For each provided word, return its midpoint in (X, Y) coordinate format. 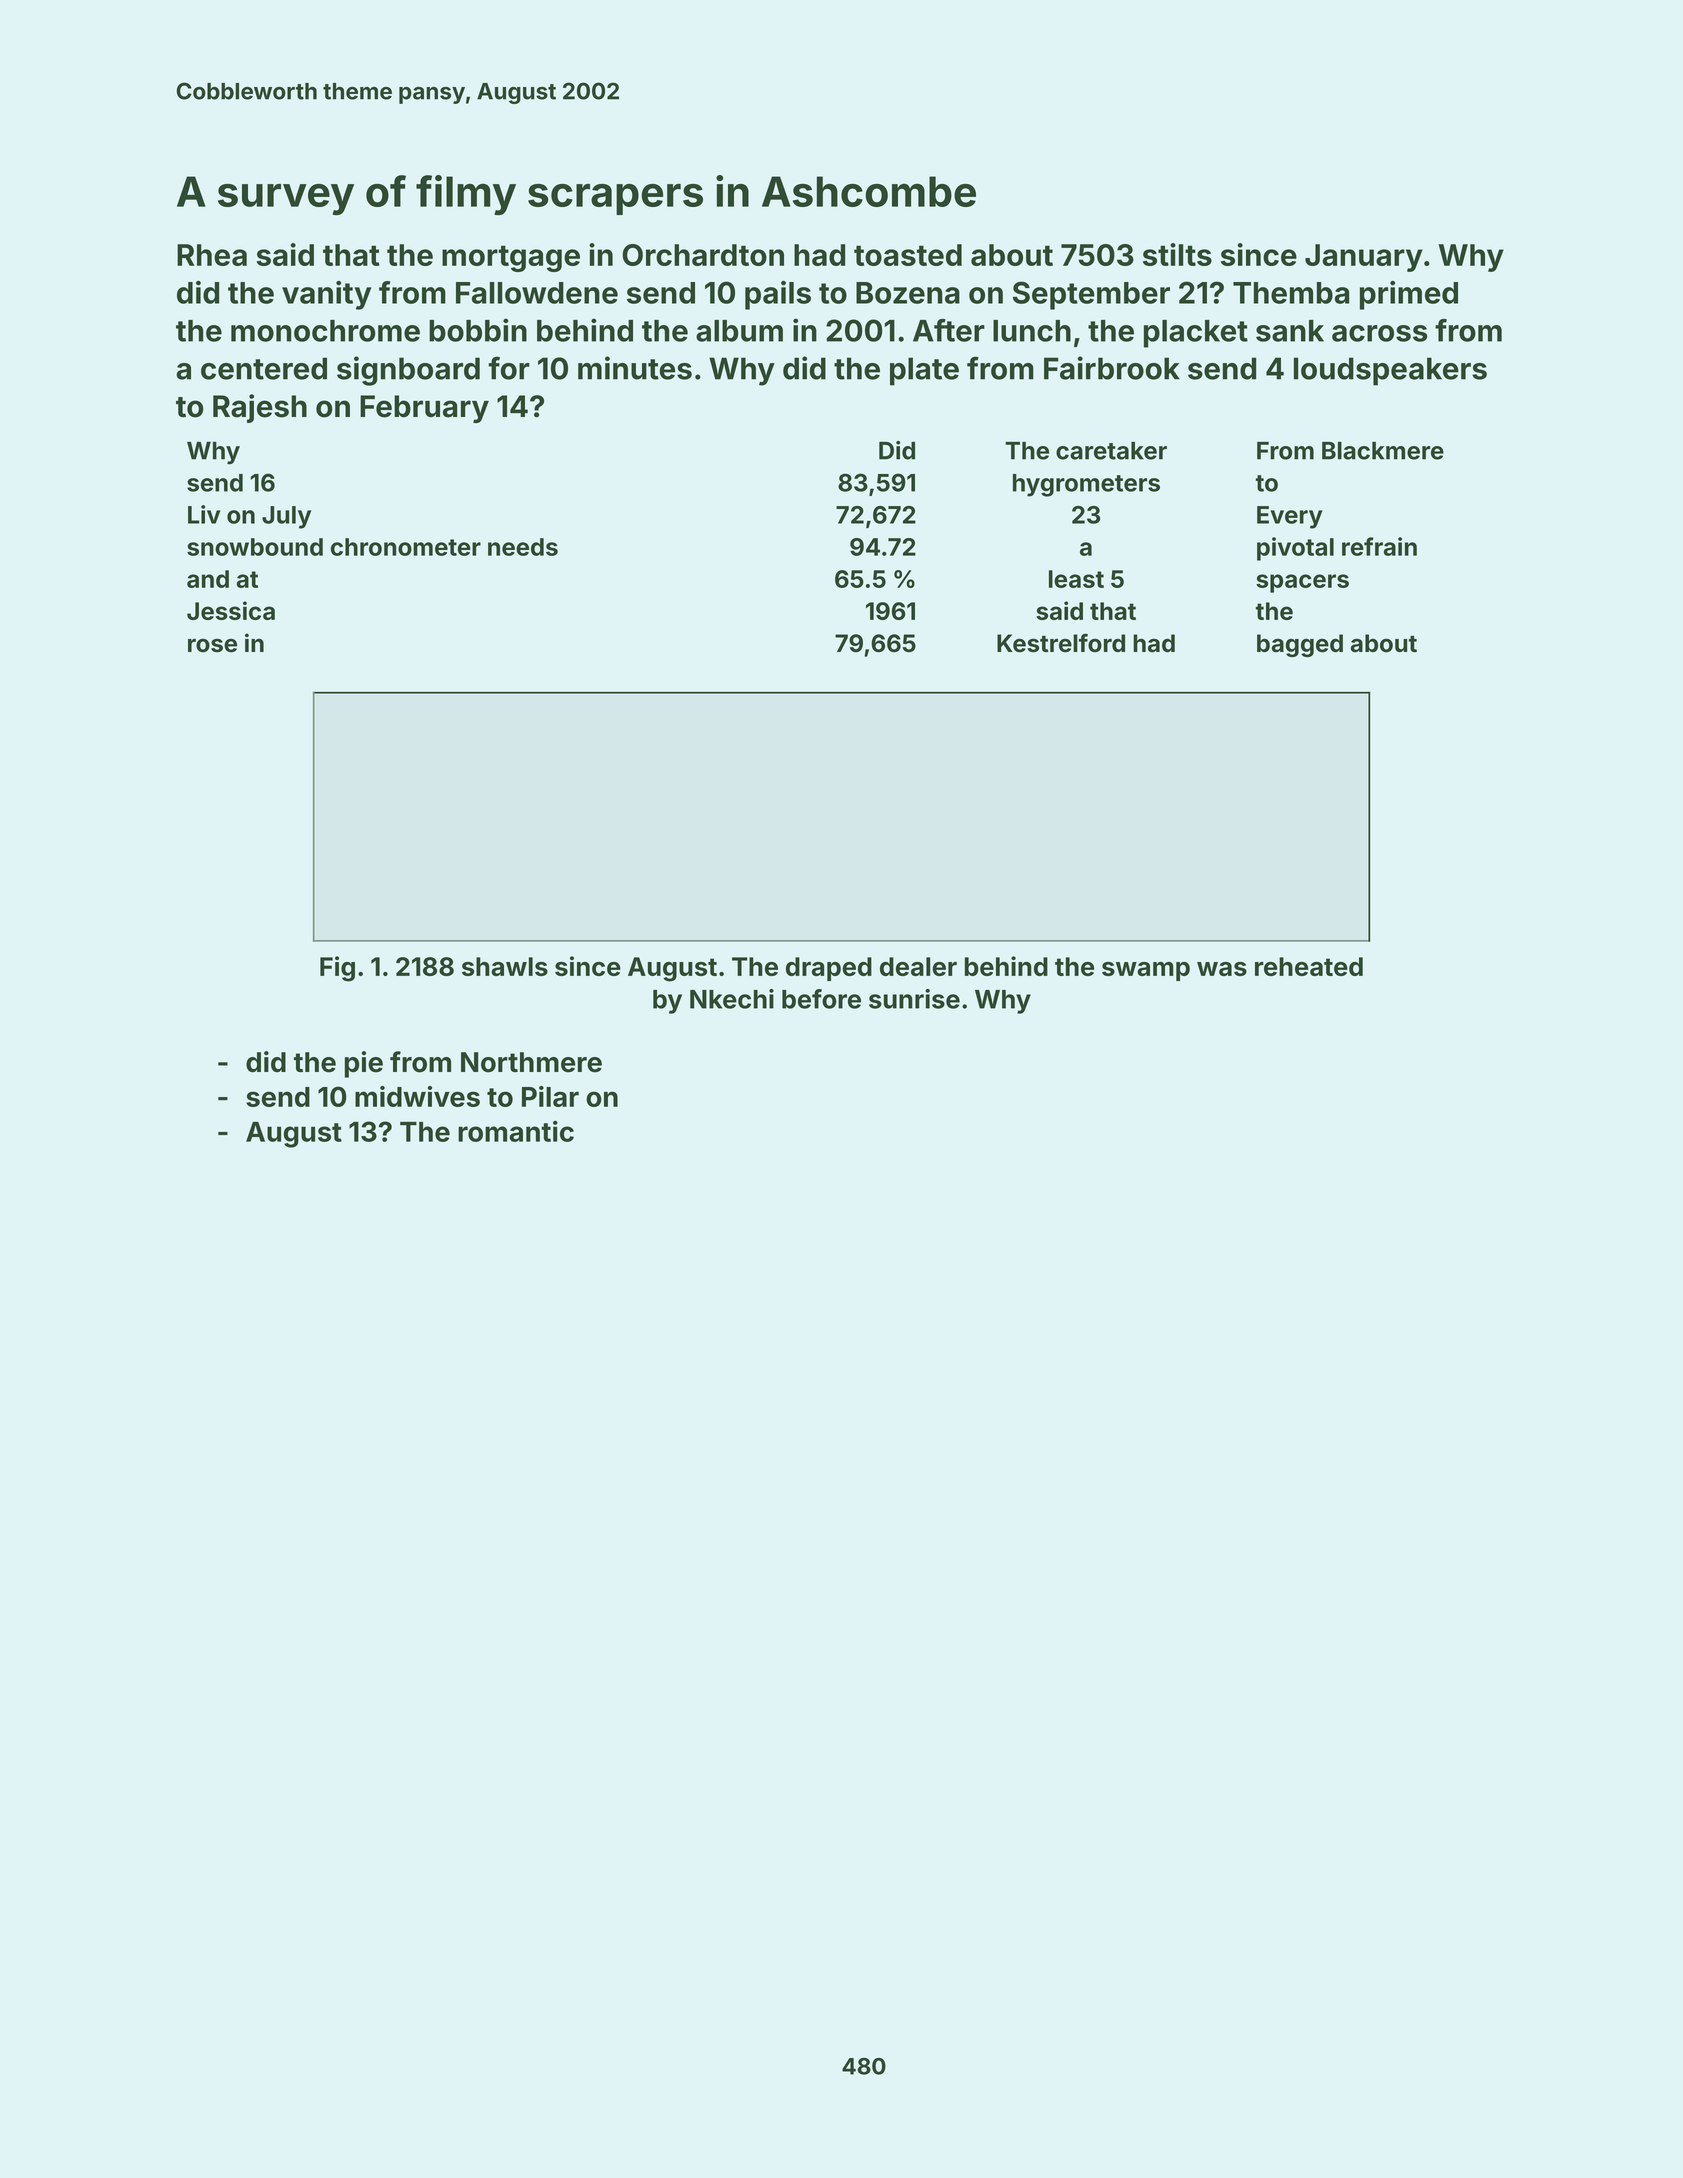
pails (778, 295)
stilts (1177, 254)
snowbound (255, 547)
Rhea (212, 255)
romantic (516, 1131)
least (1076, 579)
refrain (1379, 546)
